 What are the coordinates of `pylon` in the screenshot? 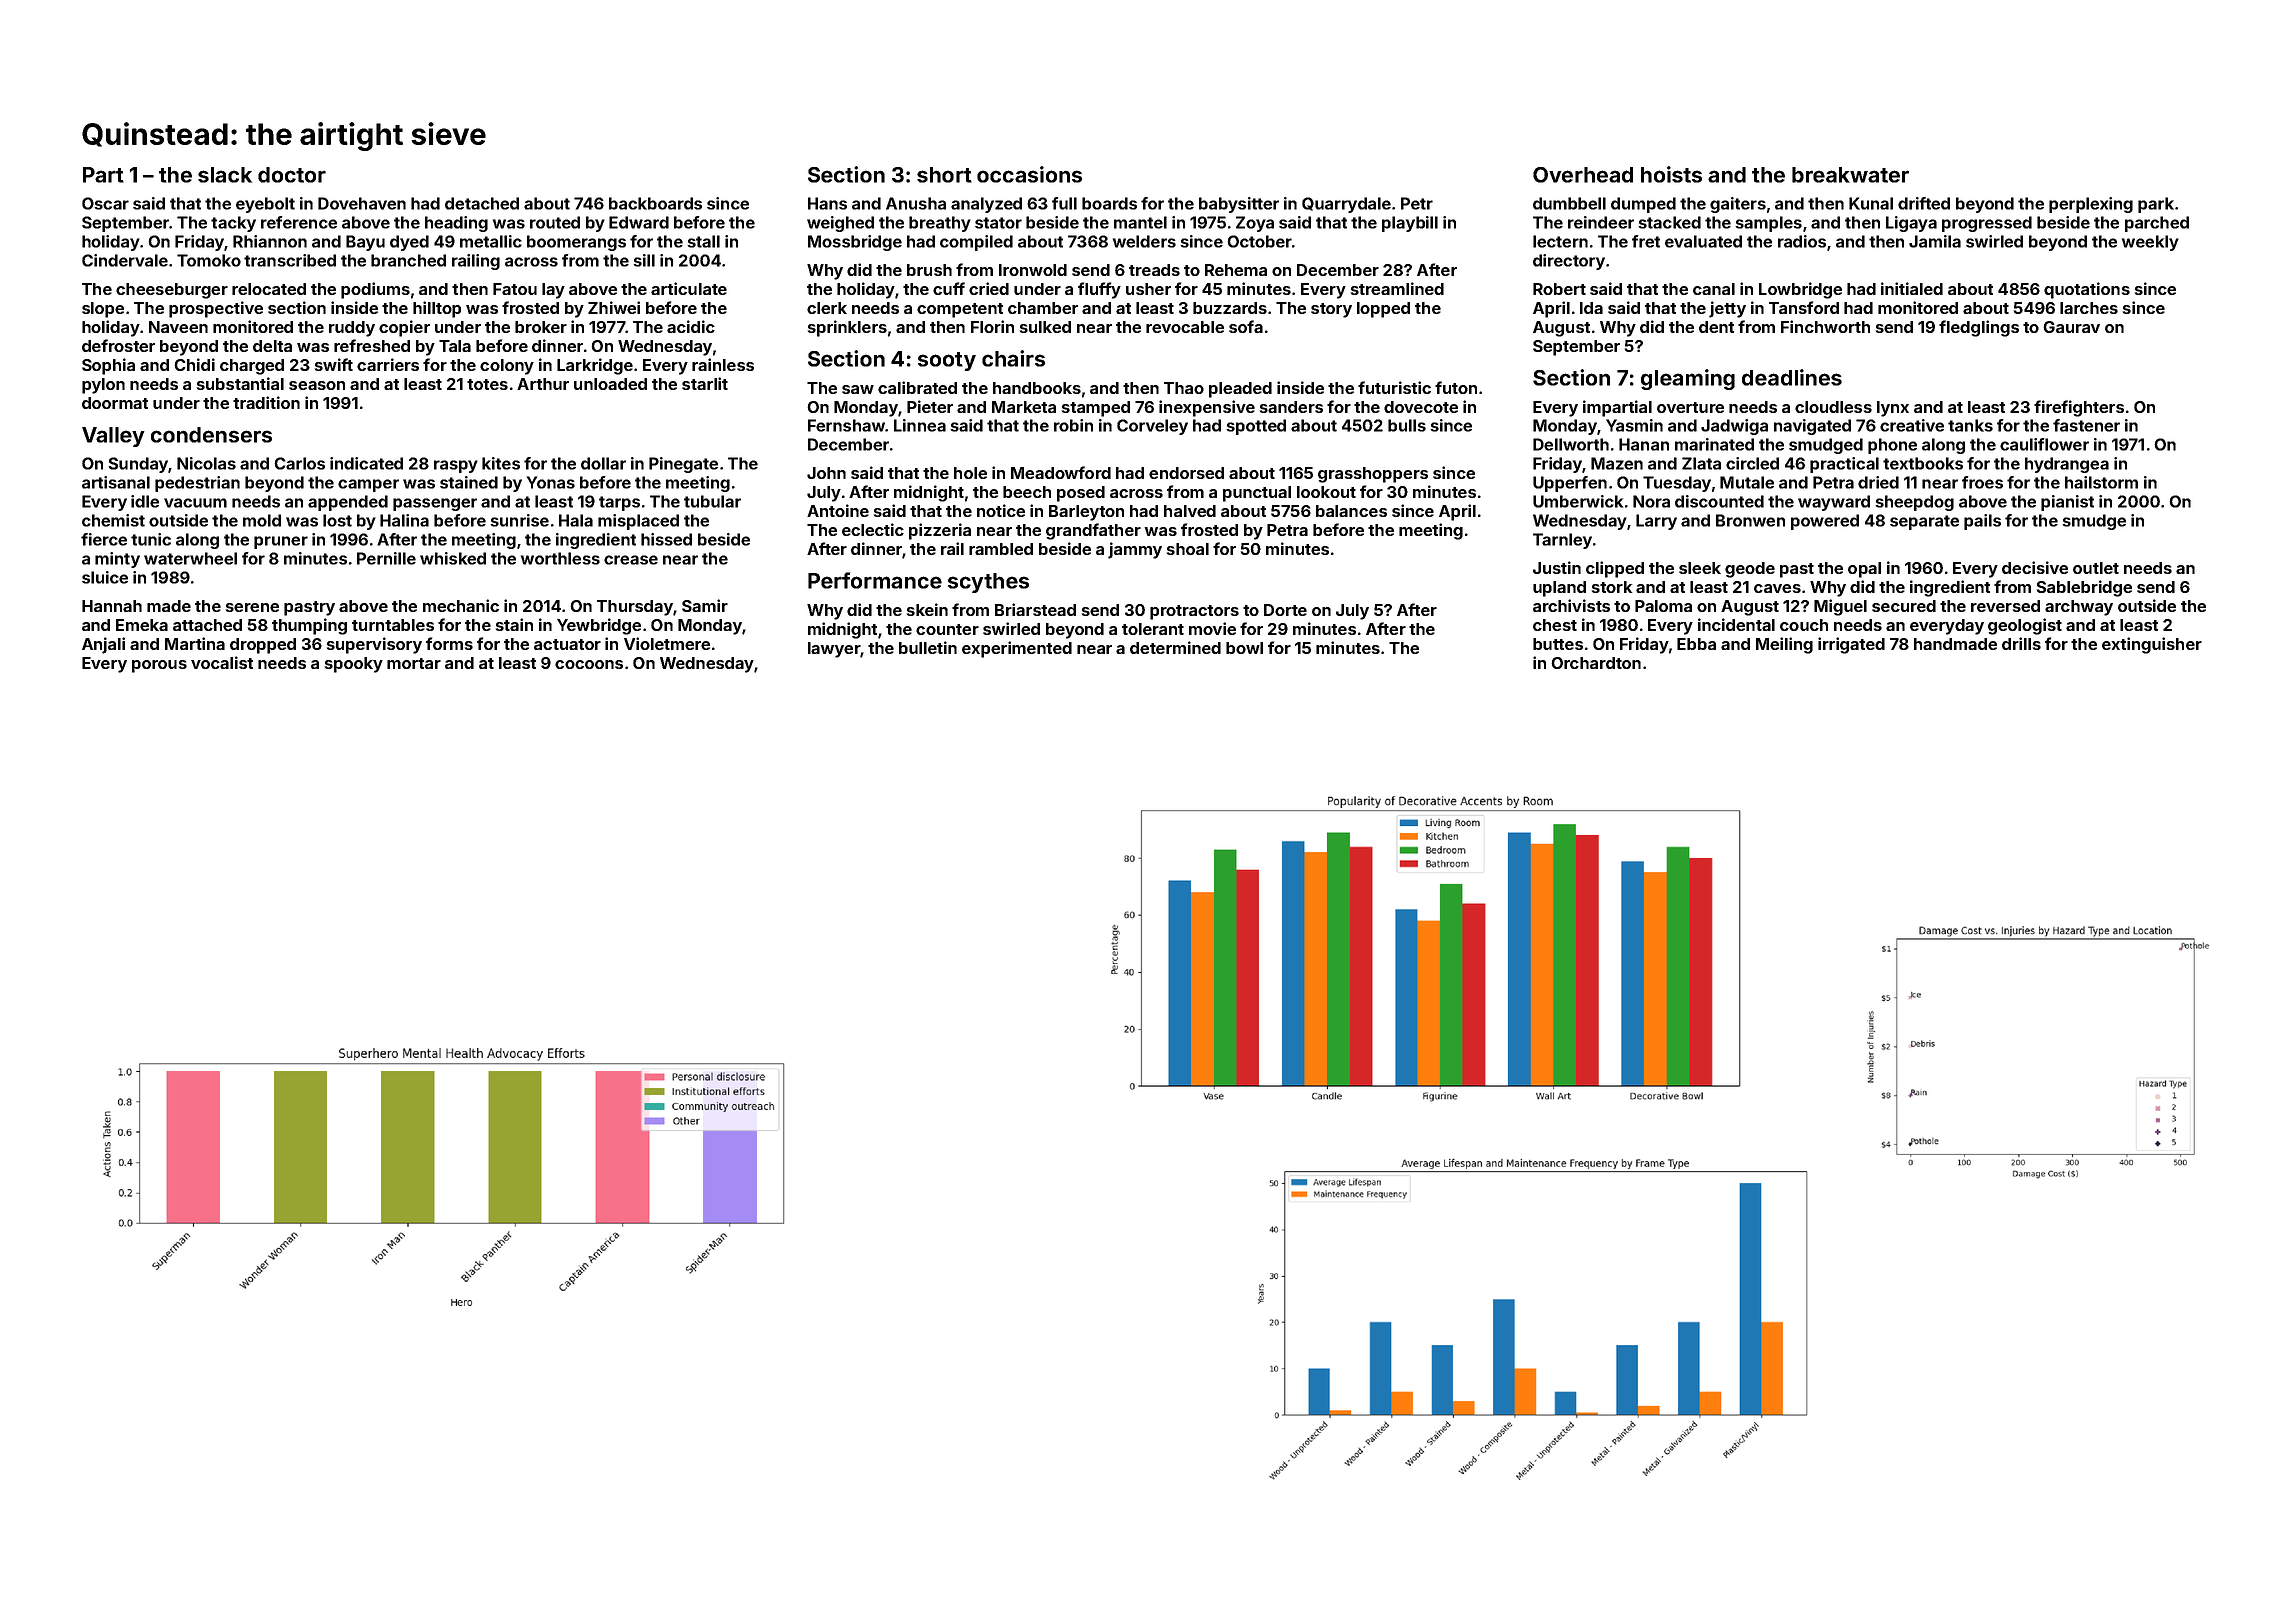 It's located at (103, 386).
